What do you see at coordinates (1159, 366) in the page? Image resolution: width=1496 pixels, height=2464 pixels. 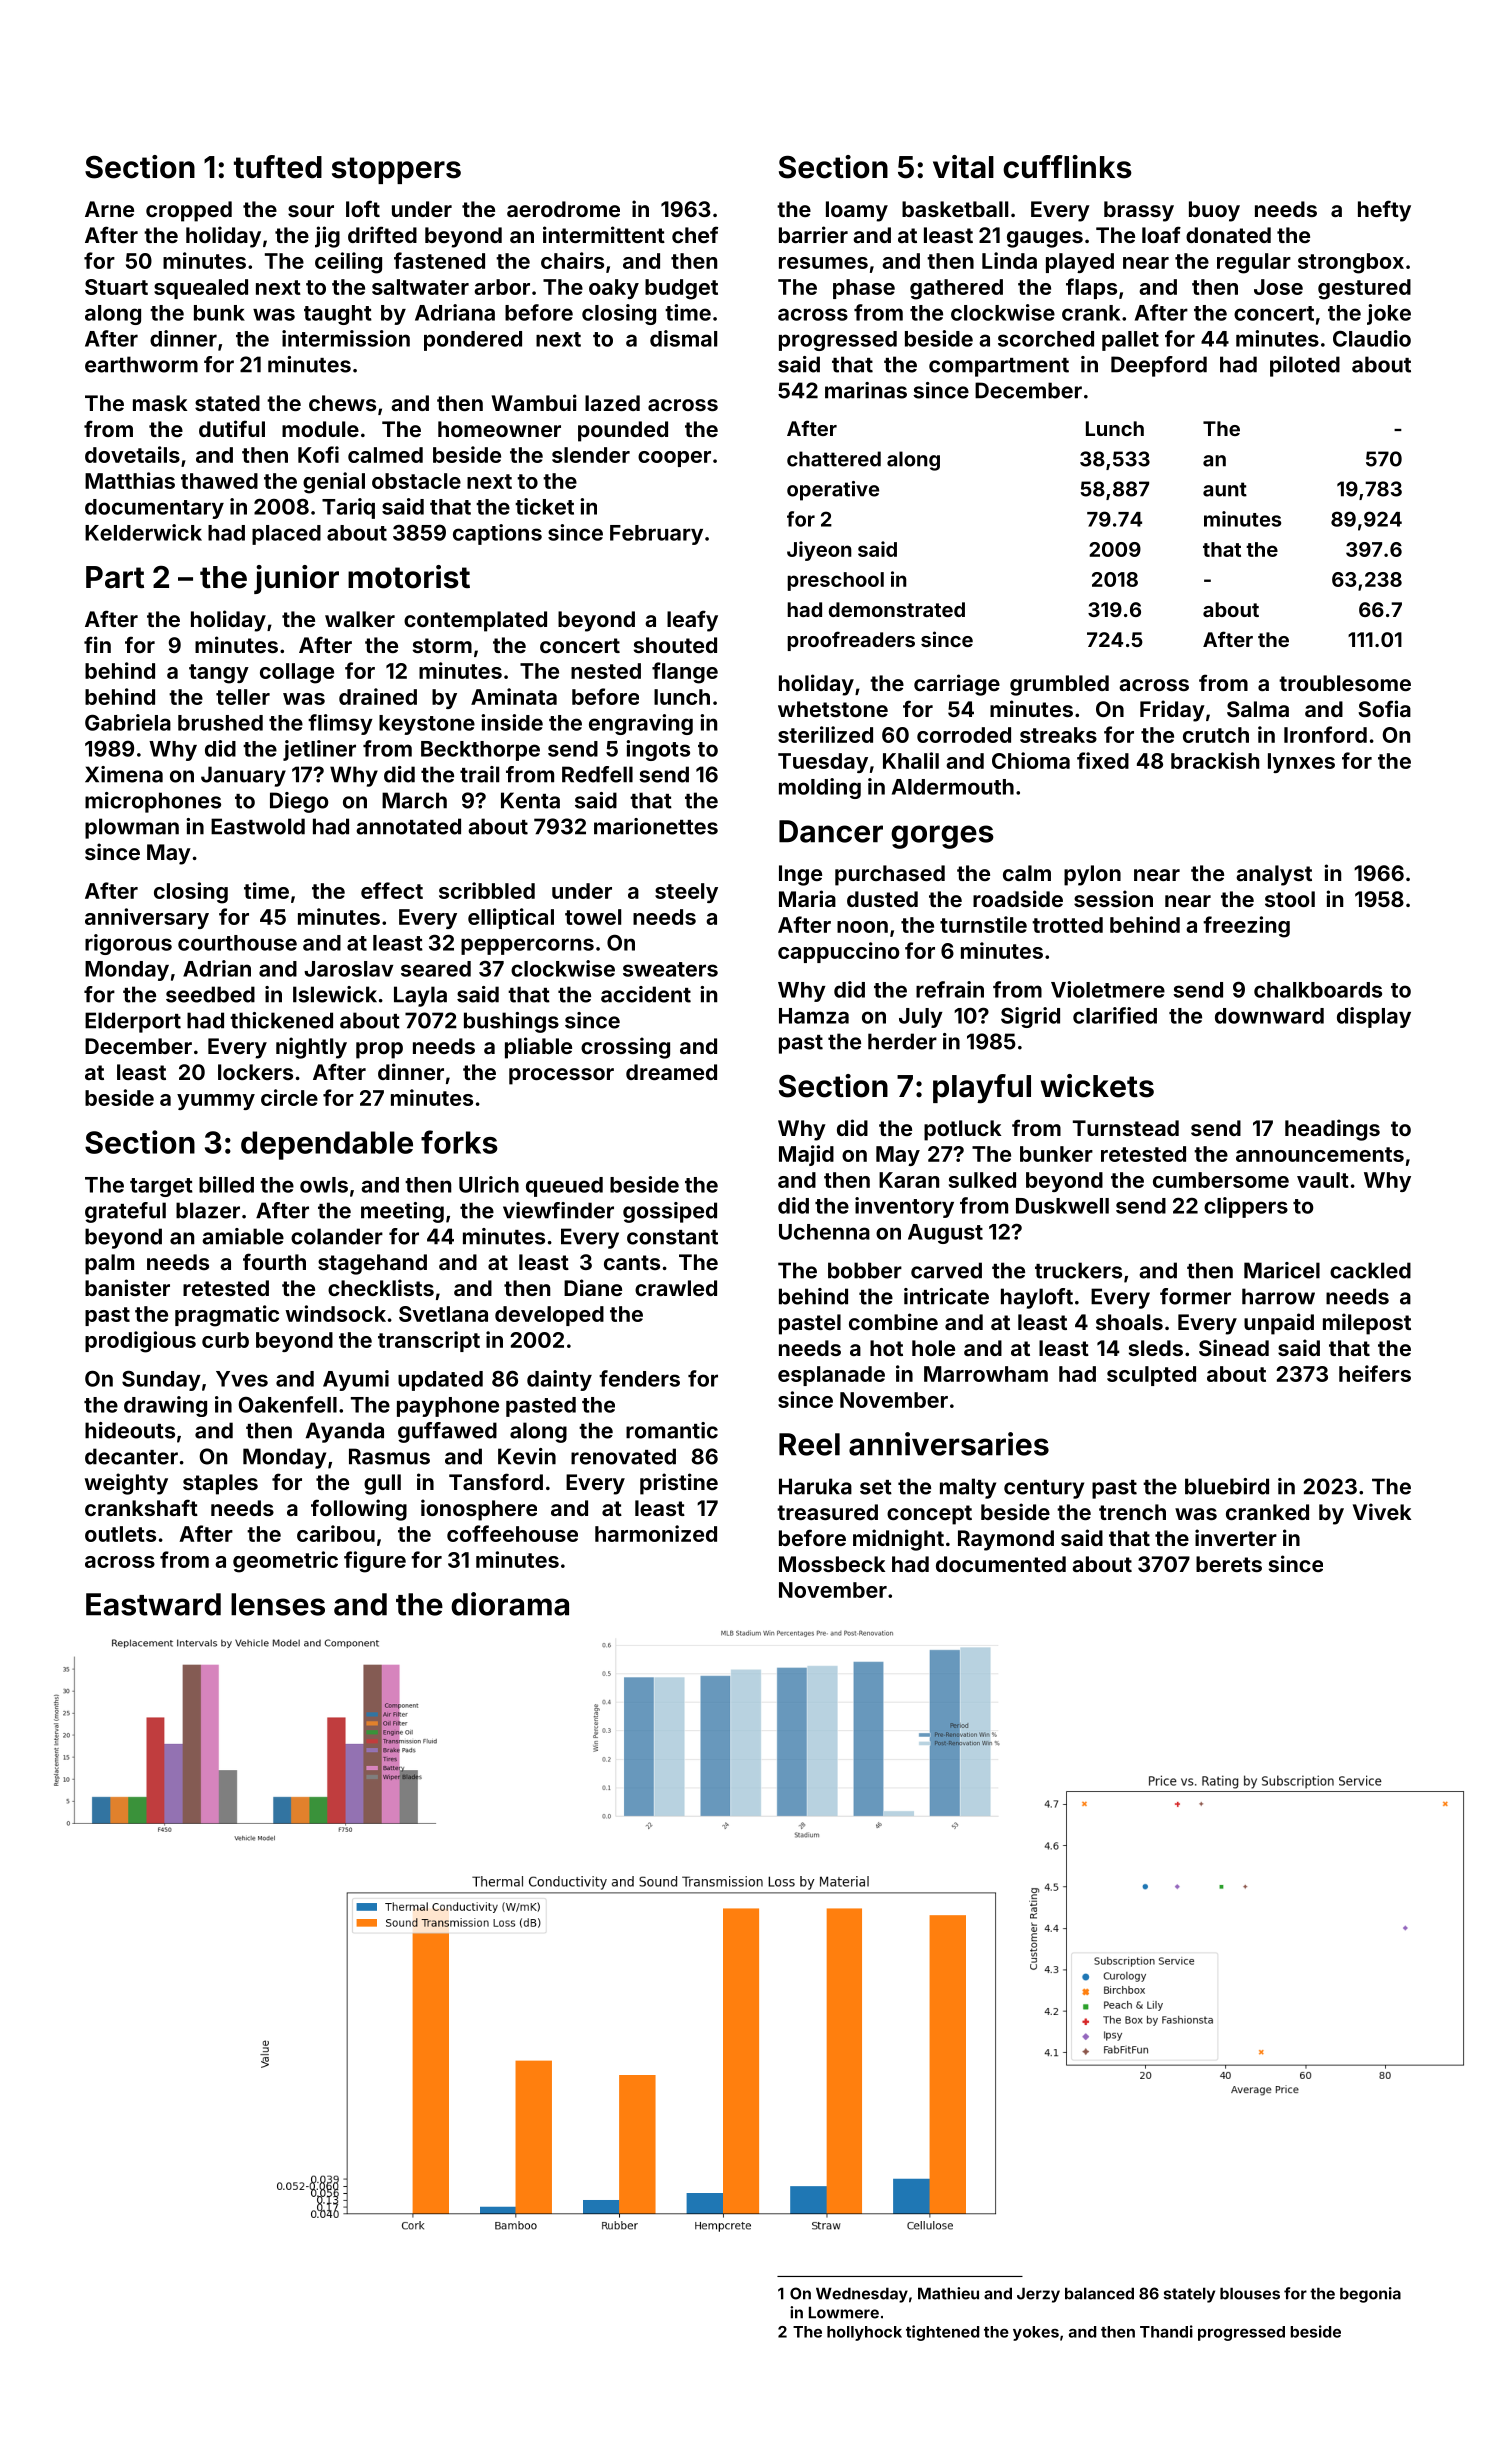 I see `Deepford` at bounding box center [1159, 366].
